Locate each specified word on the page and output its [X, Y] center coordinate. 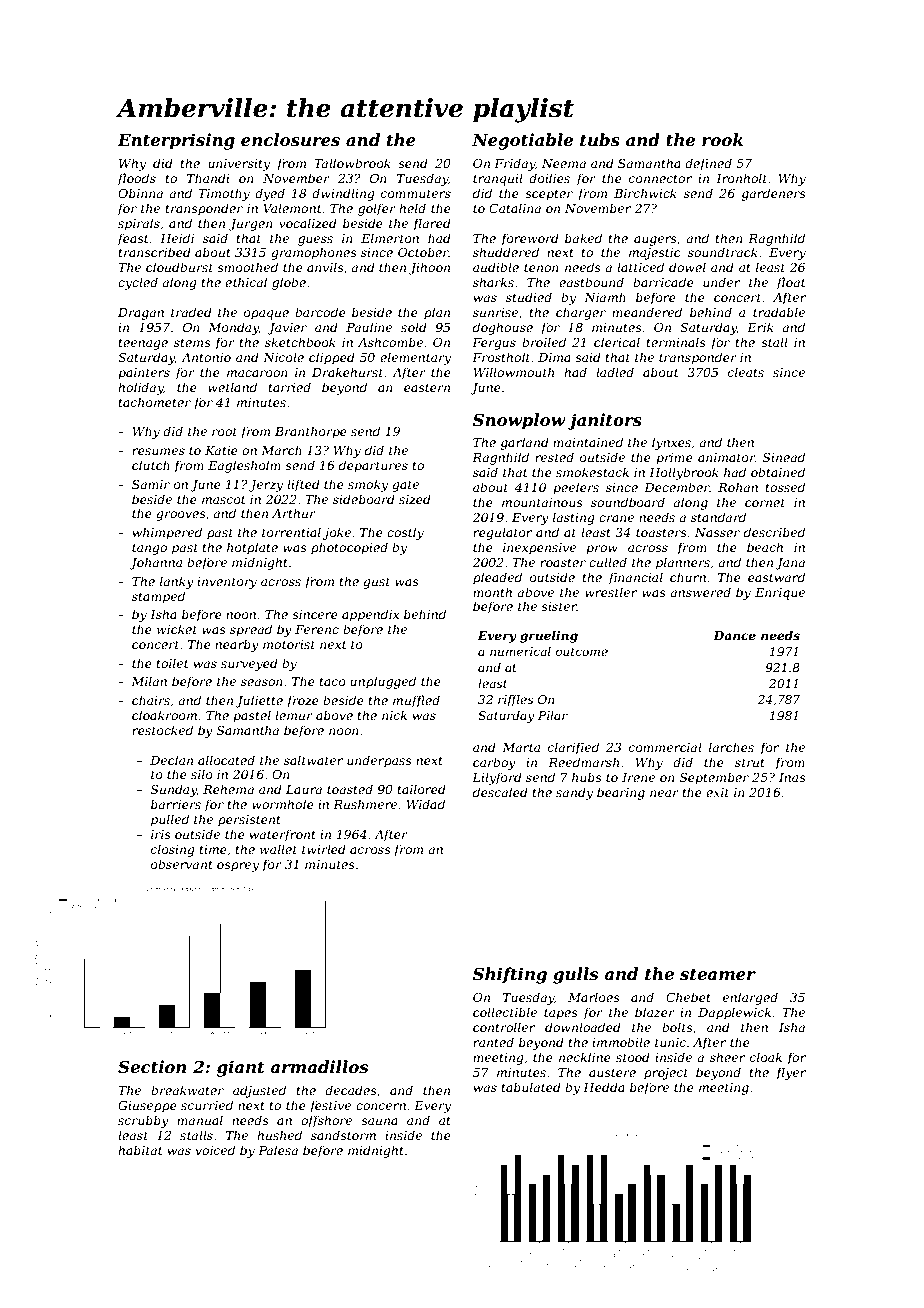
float [791, 283]
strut [750, 762]
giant [241, 1068]
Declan [171, 760]
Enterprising [176, 141]
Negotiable [522, 141]
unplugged [383, 682]
